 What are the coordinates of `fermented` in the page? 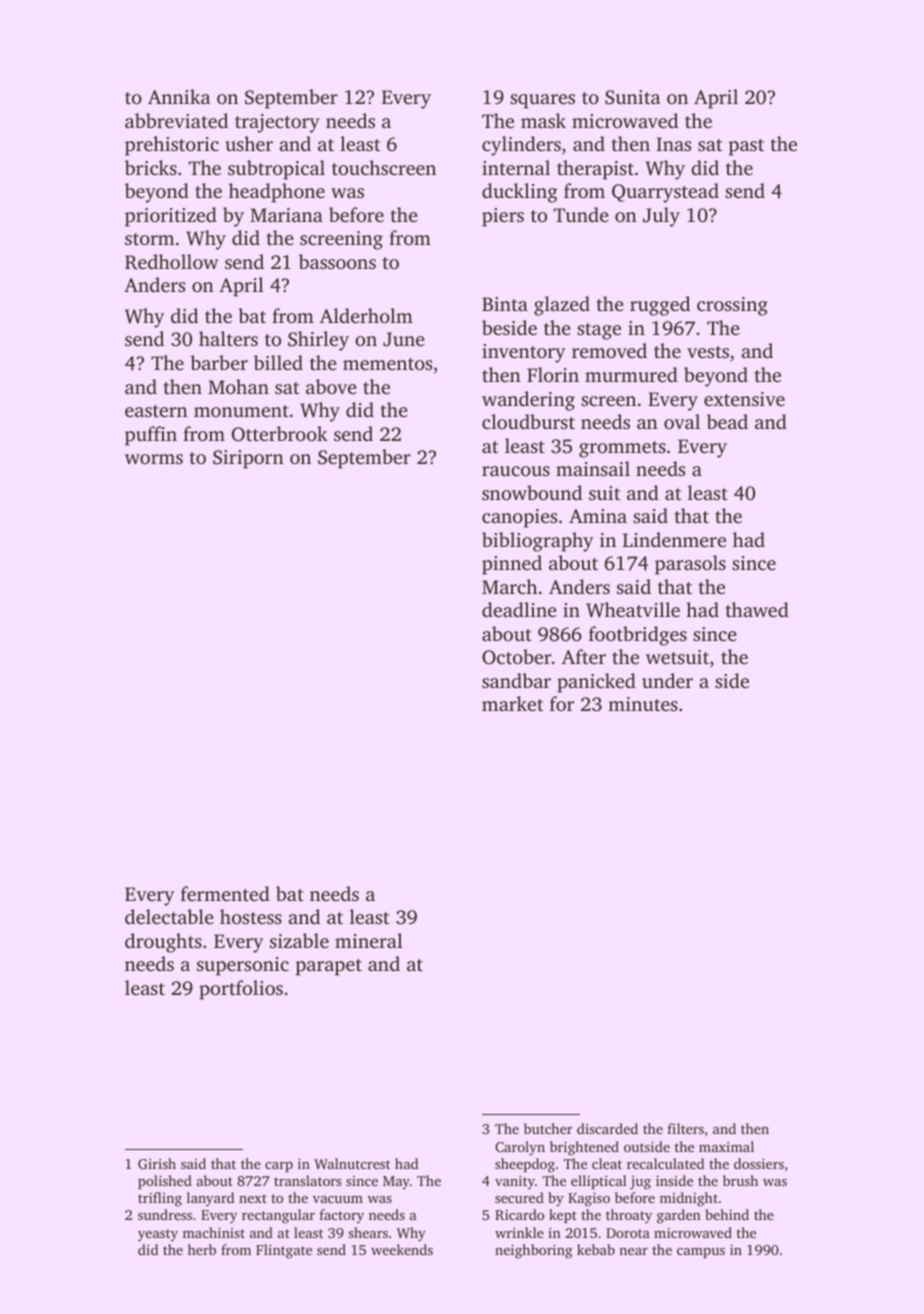 It's located at (225, 893).
